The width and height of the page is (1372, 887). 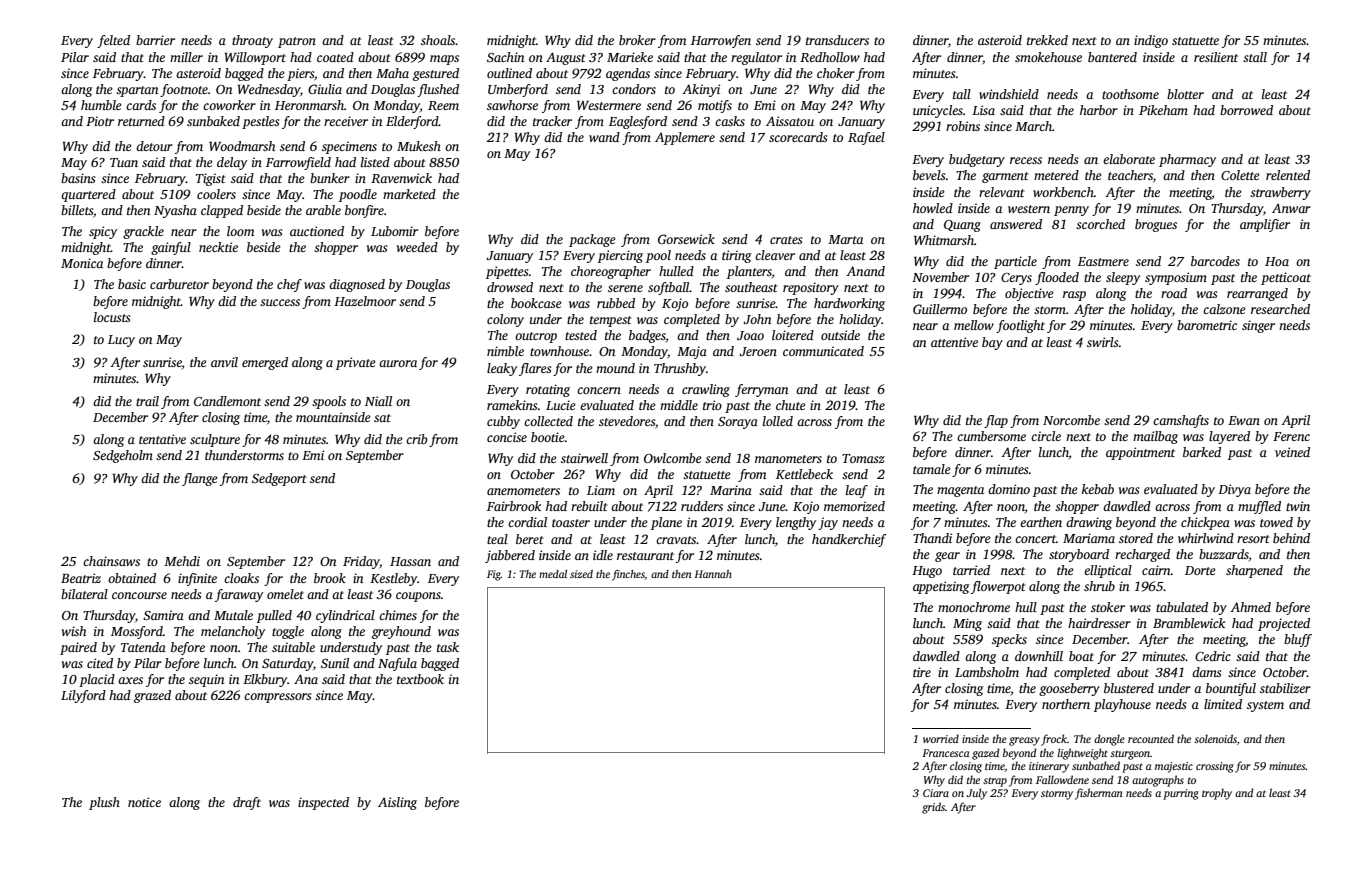 I want to click on Sedgeport, so click(x=279, y=479).
